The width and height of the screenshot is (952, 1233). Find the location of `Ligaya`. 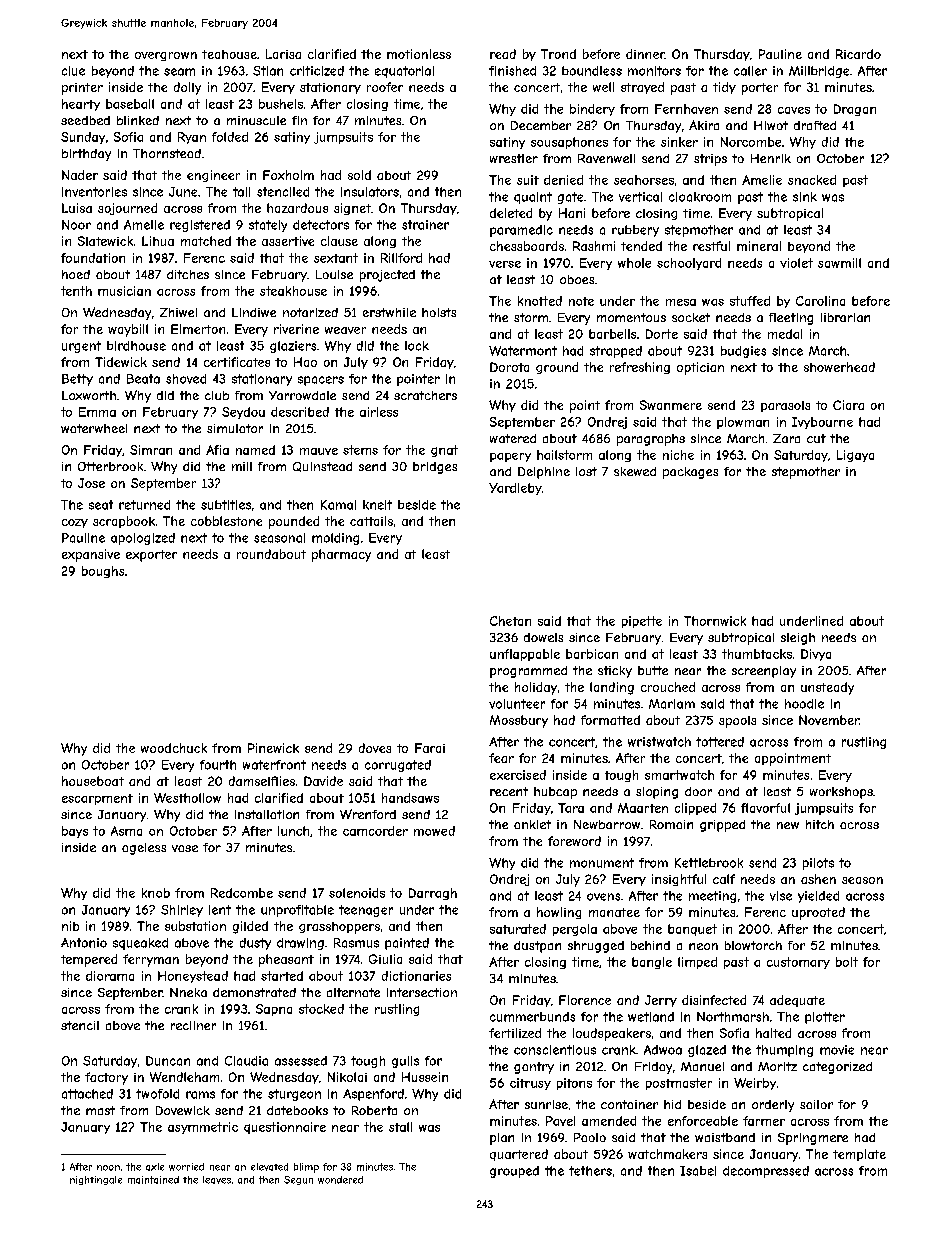

Ligaya is located at coordinates (855, 456).
